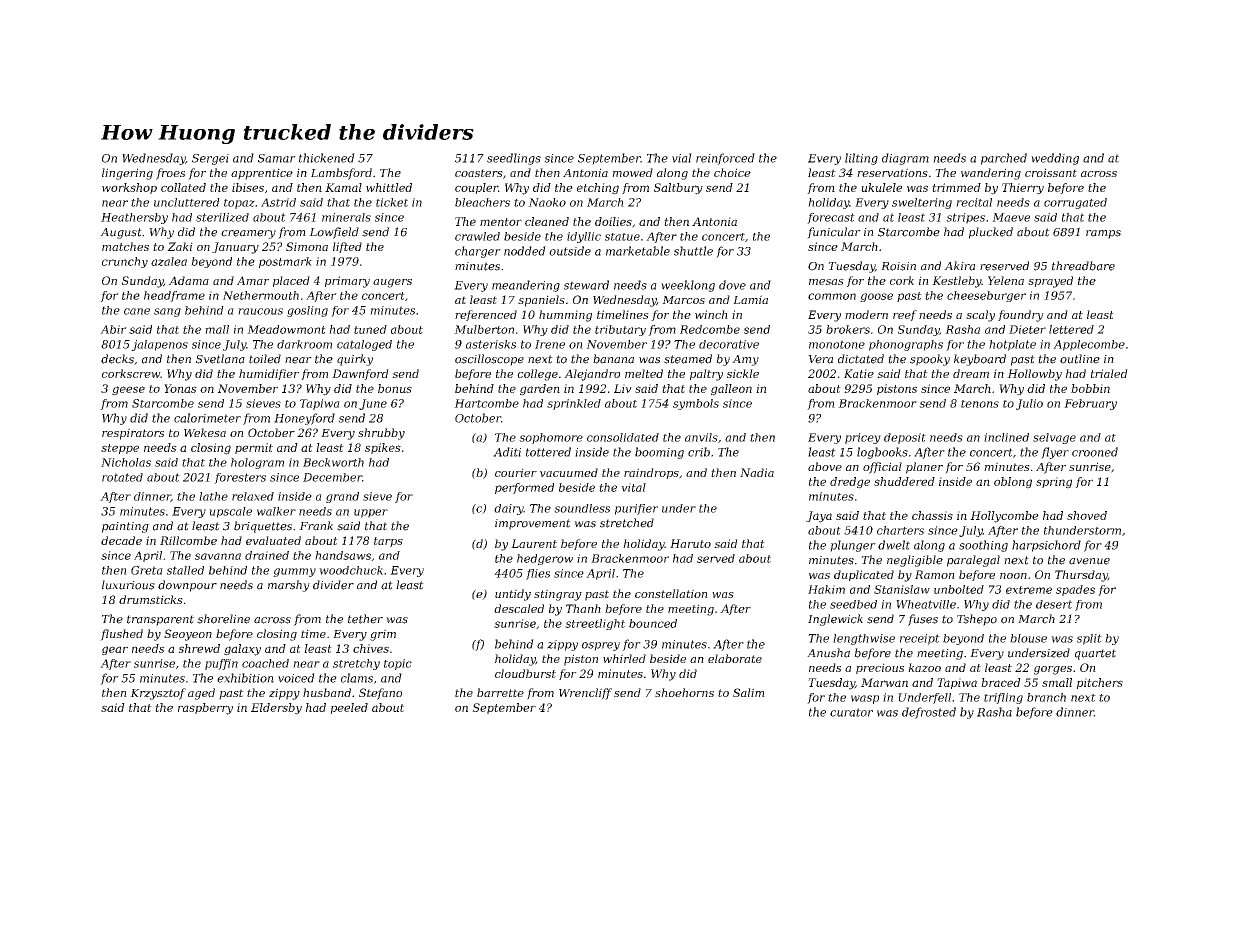  Describe the element at coordinates (347, 282) in the document. I see `primary` at that location.
